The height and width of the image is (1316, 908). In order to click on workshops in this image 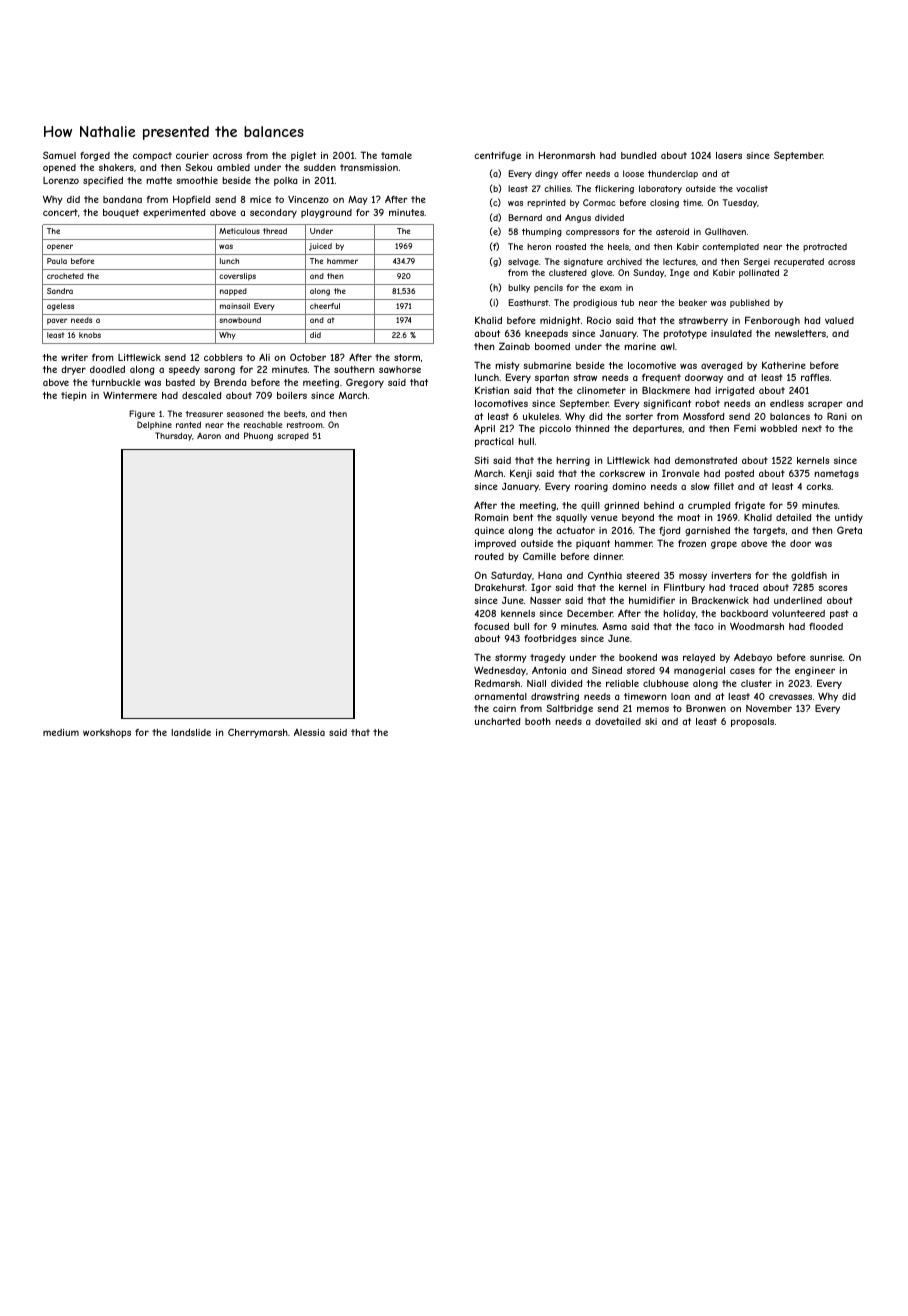, I will do `click(107, 733)`.
